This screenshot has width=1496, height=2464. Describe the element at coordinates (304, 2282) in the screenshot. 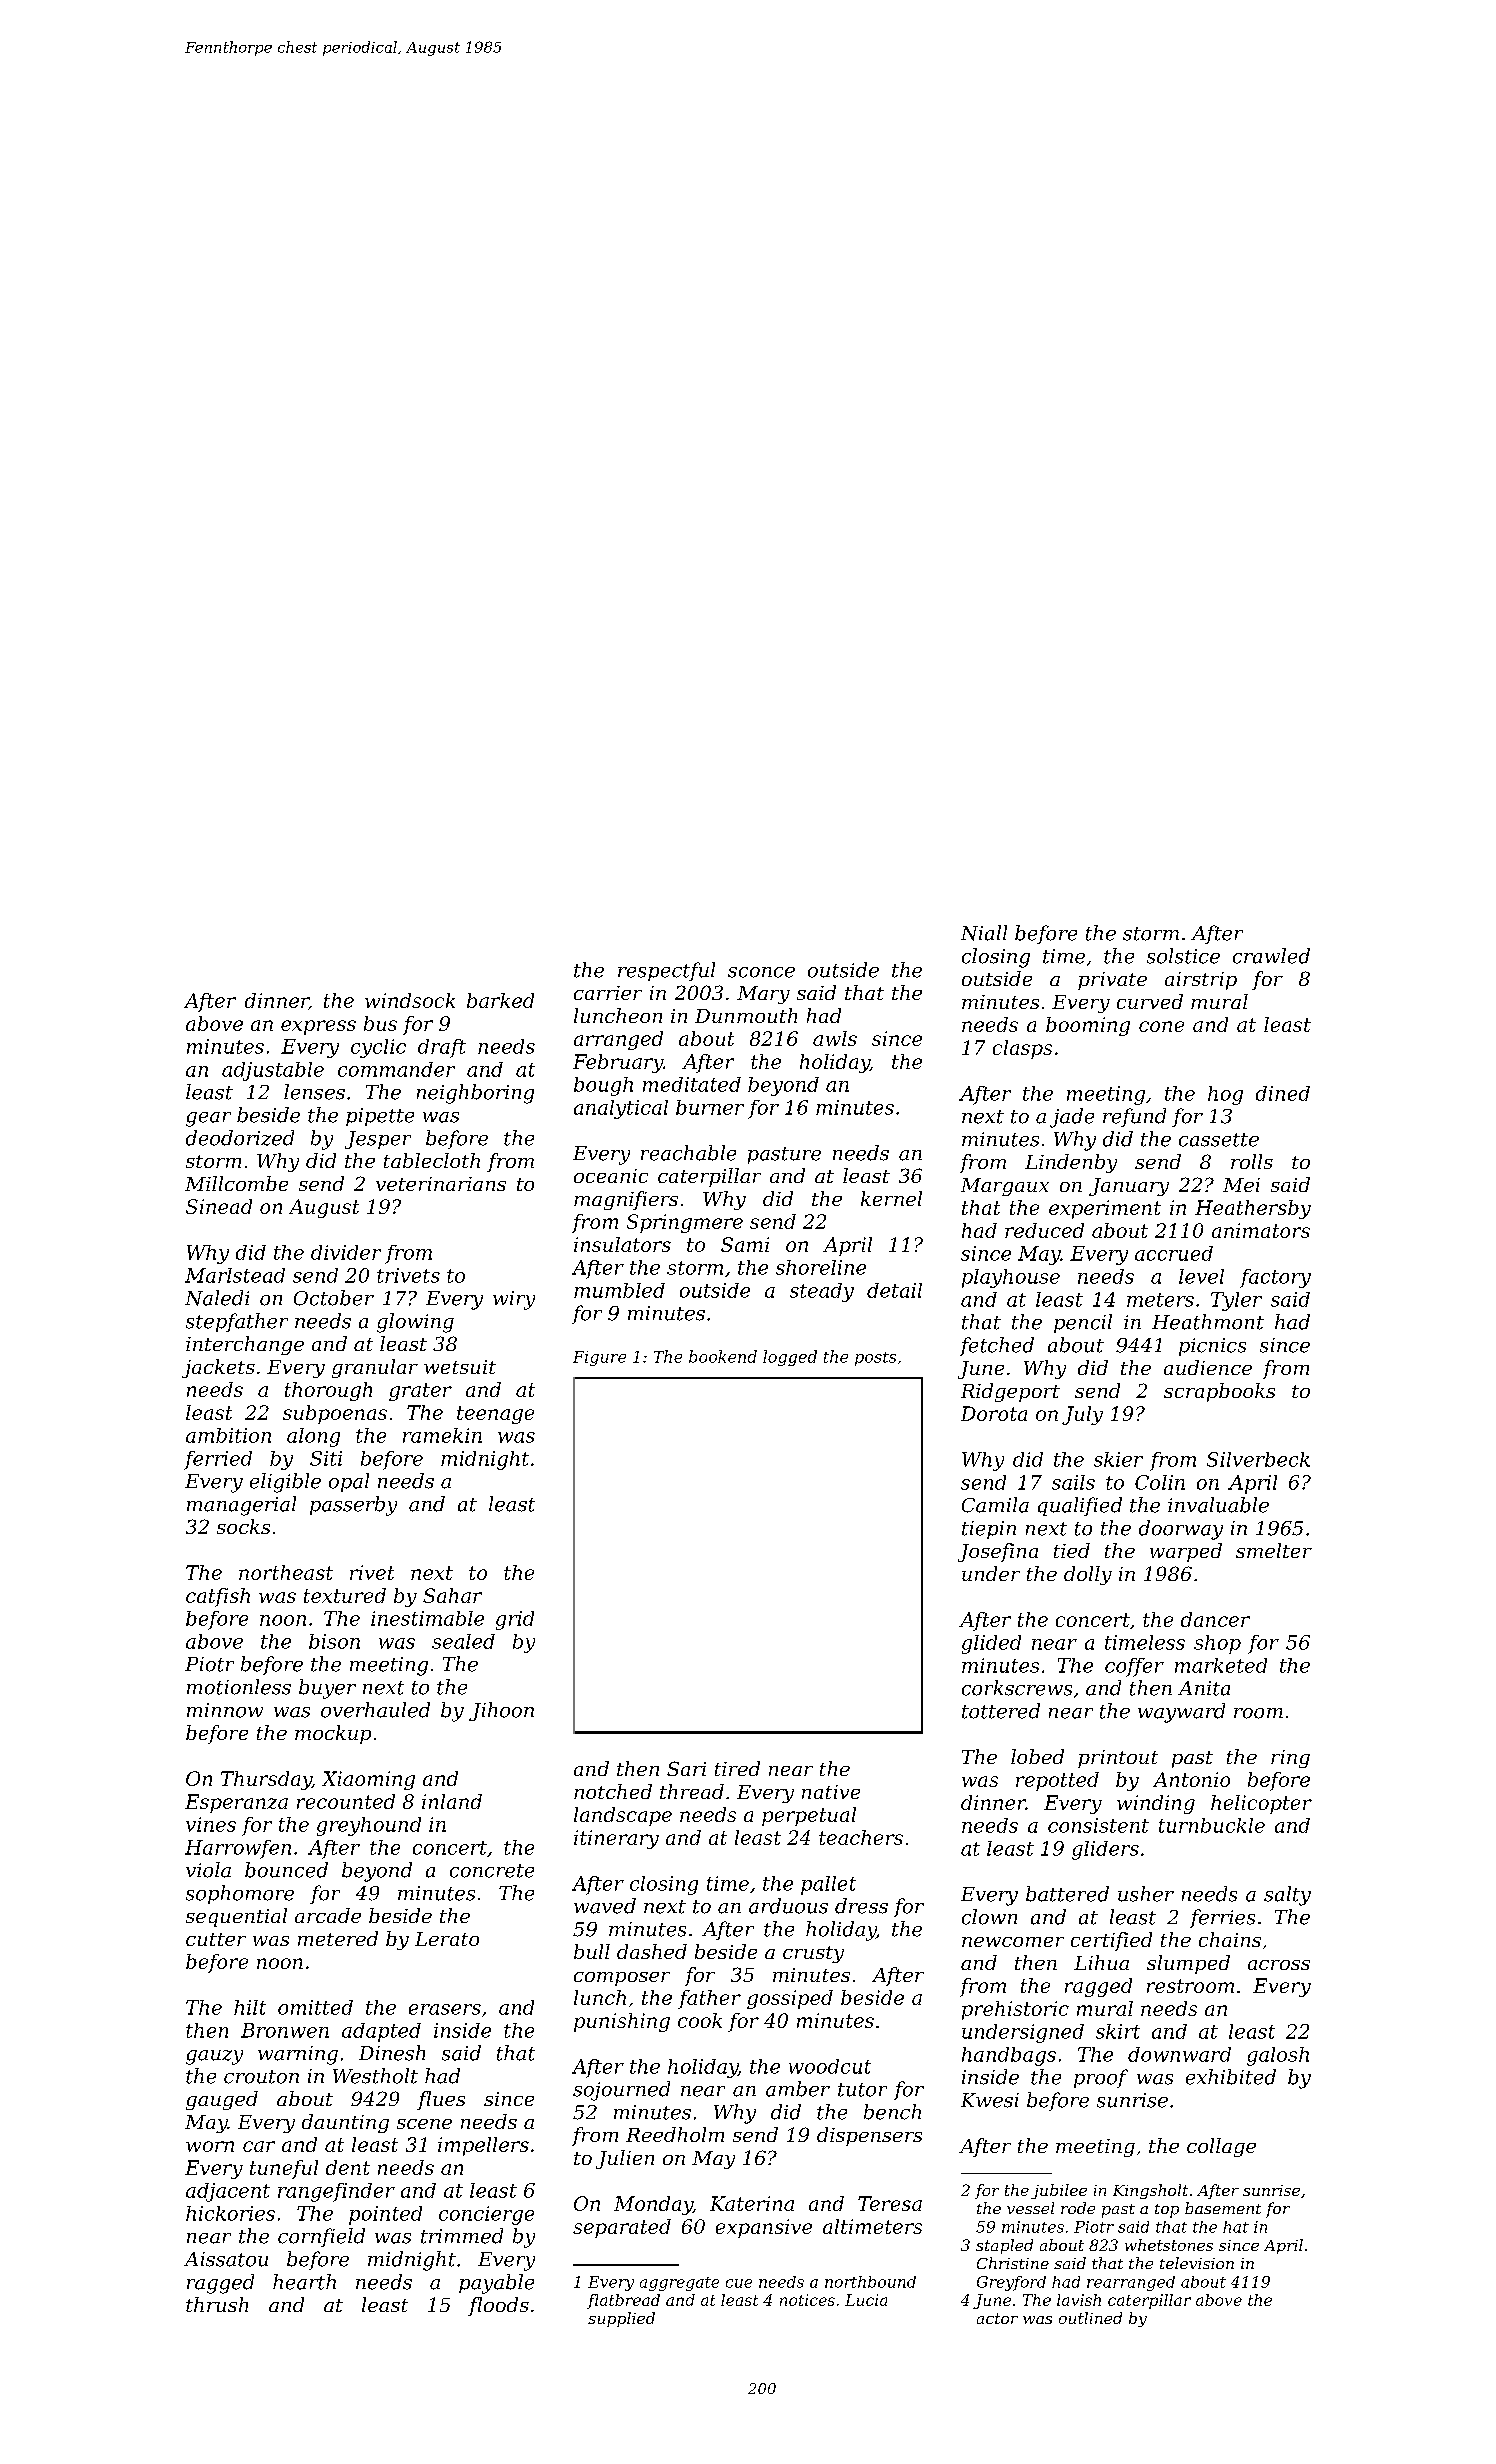

I see `hearth` at that location.
